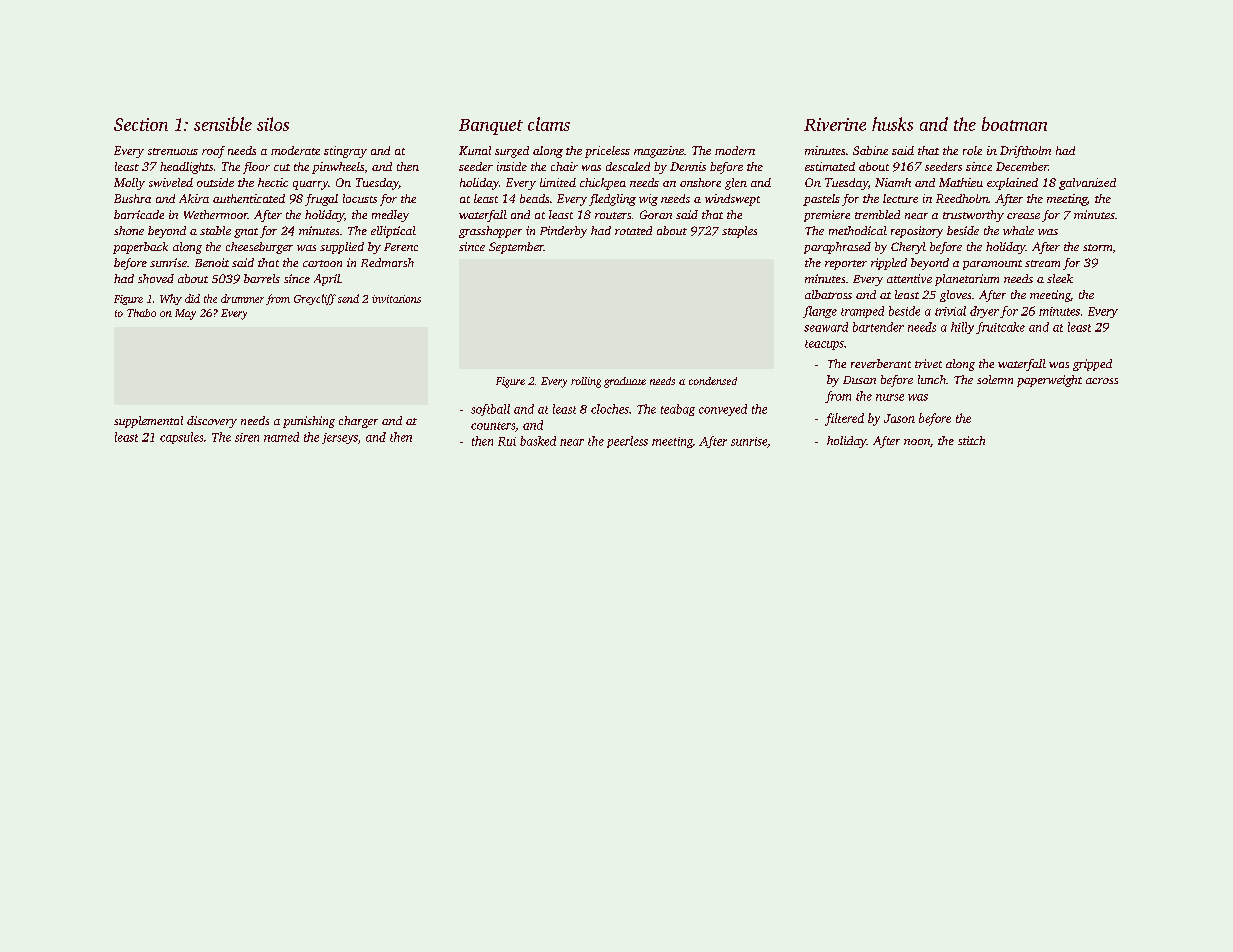 The width and height of the screenshot is (1233, 952). Describe the element at coordinates (396, 299) in the screenshot. I see `invitations` at that location.
